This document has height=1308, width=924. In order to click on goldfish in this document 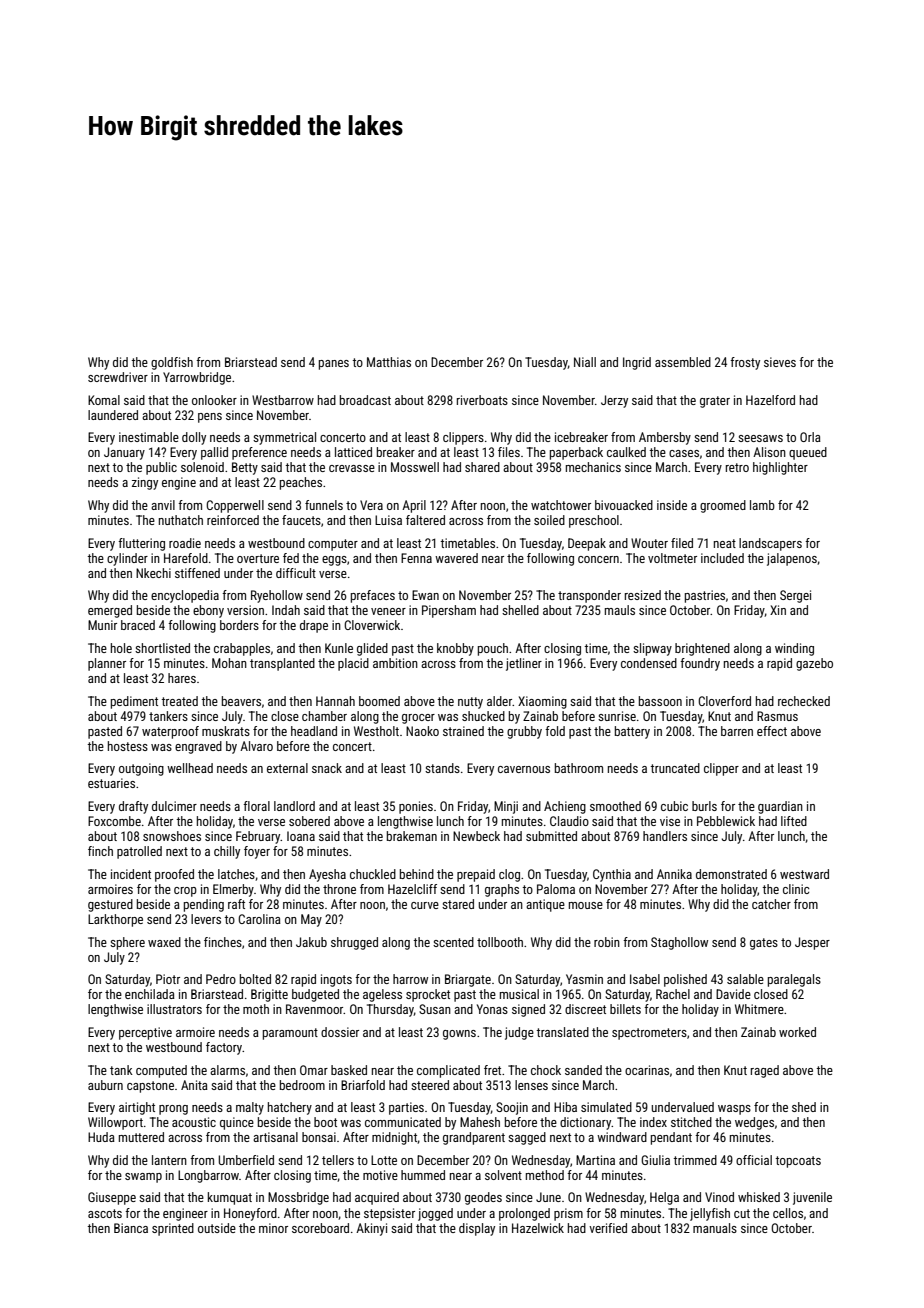, I will do `click(172, 363)`.
